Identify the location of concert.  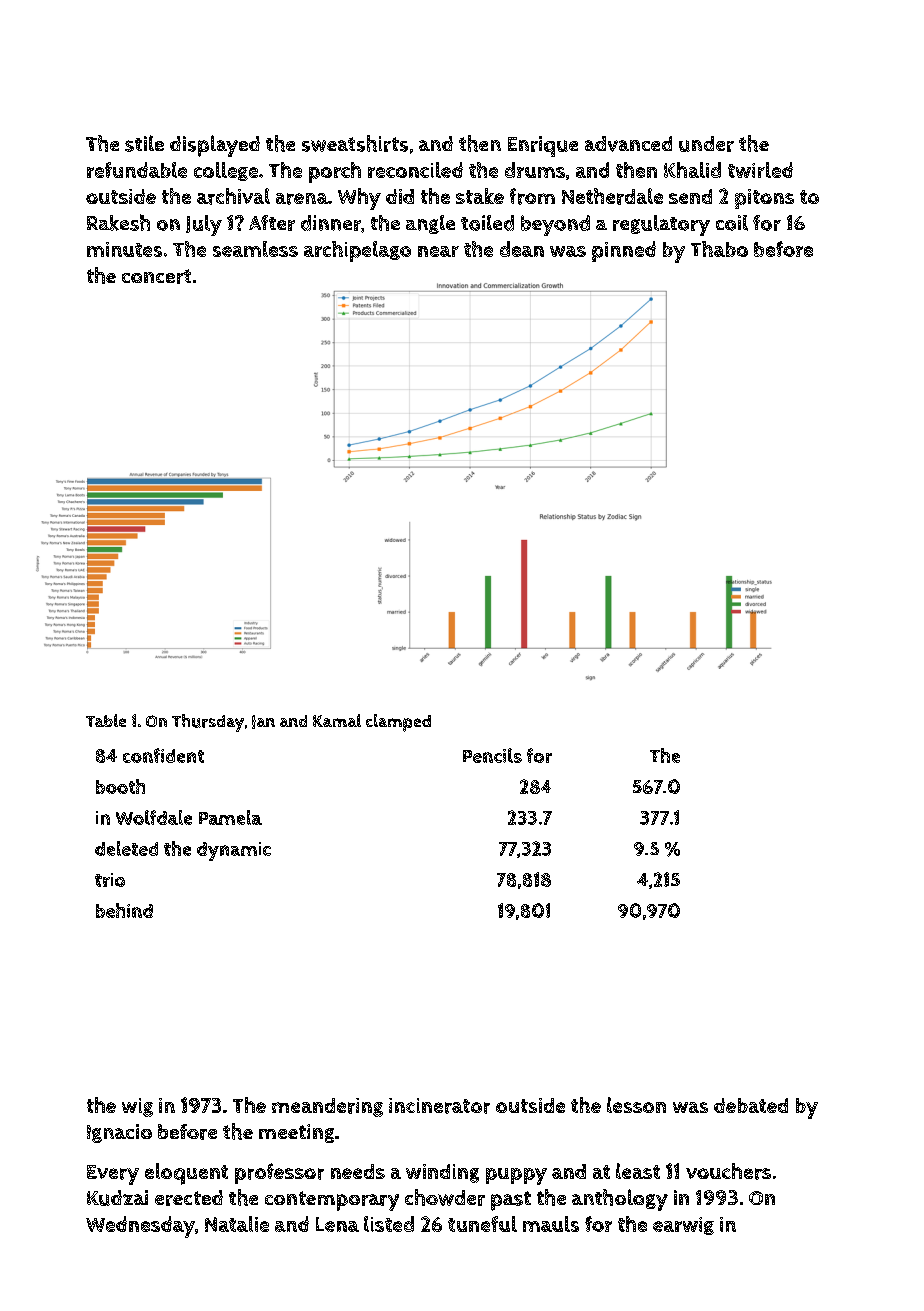
(156, 276).
